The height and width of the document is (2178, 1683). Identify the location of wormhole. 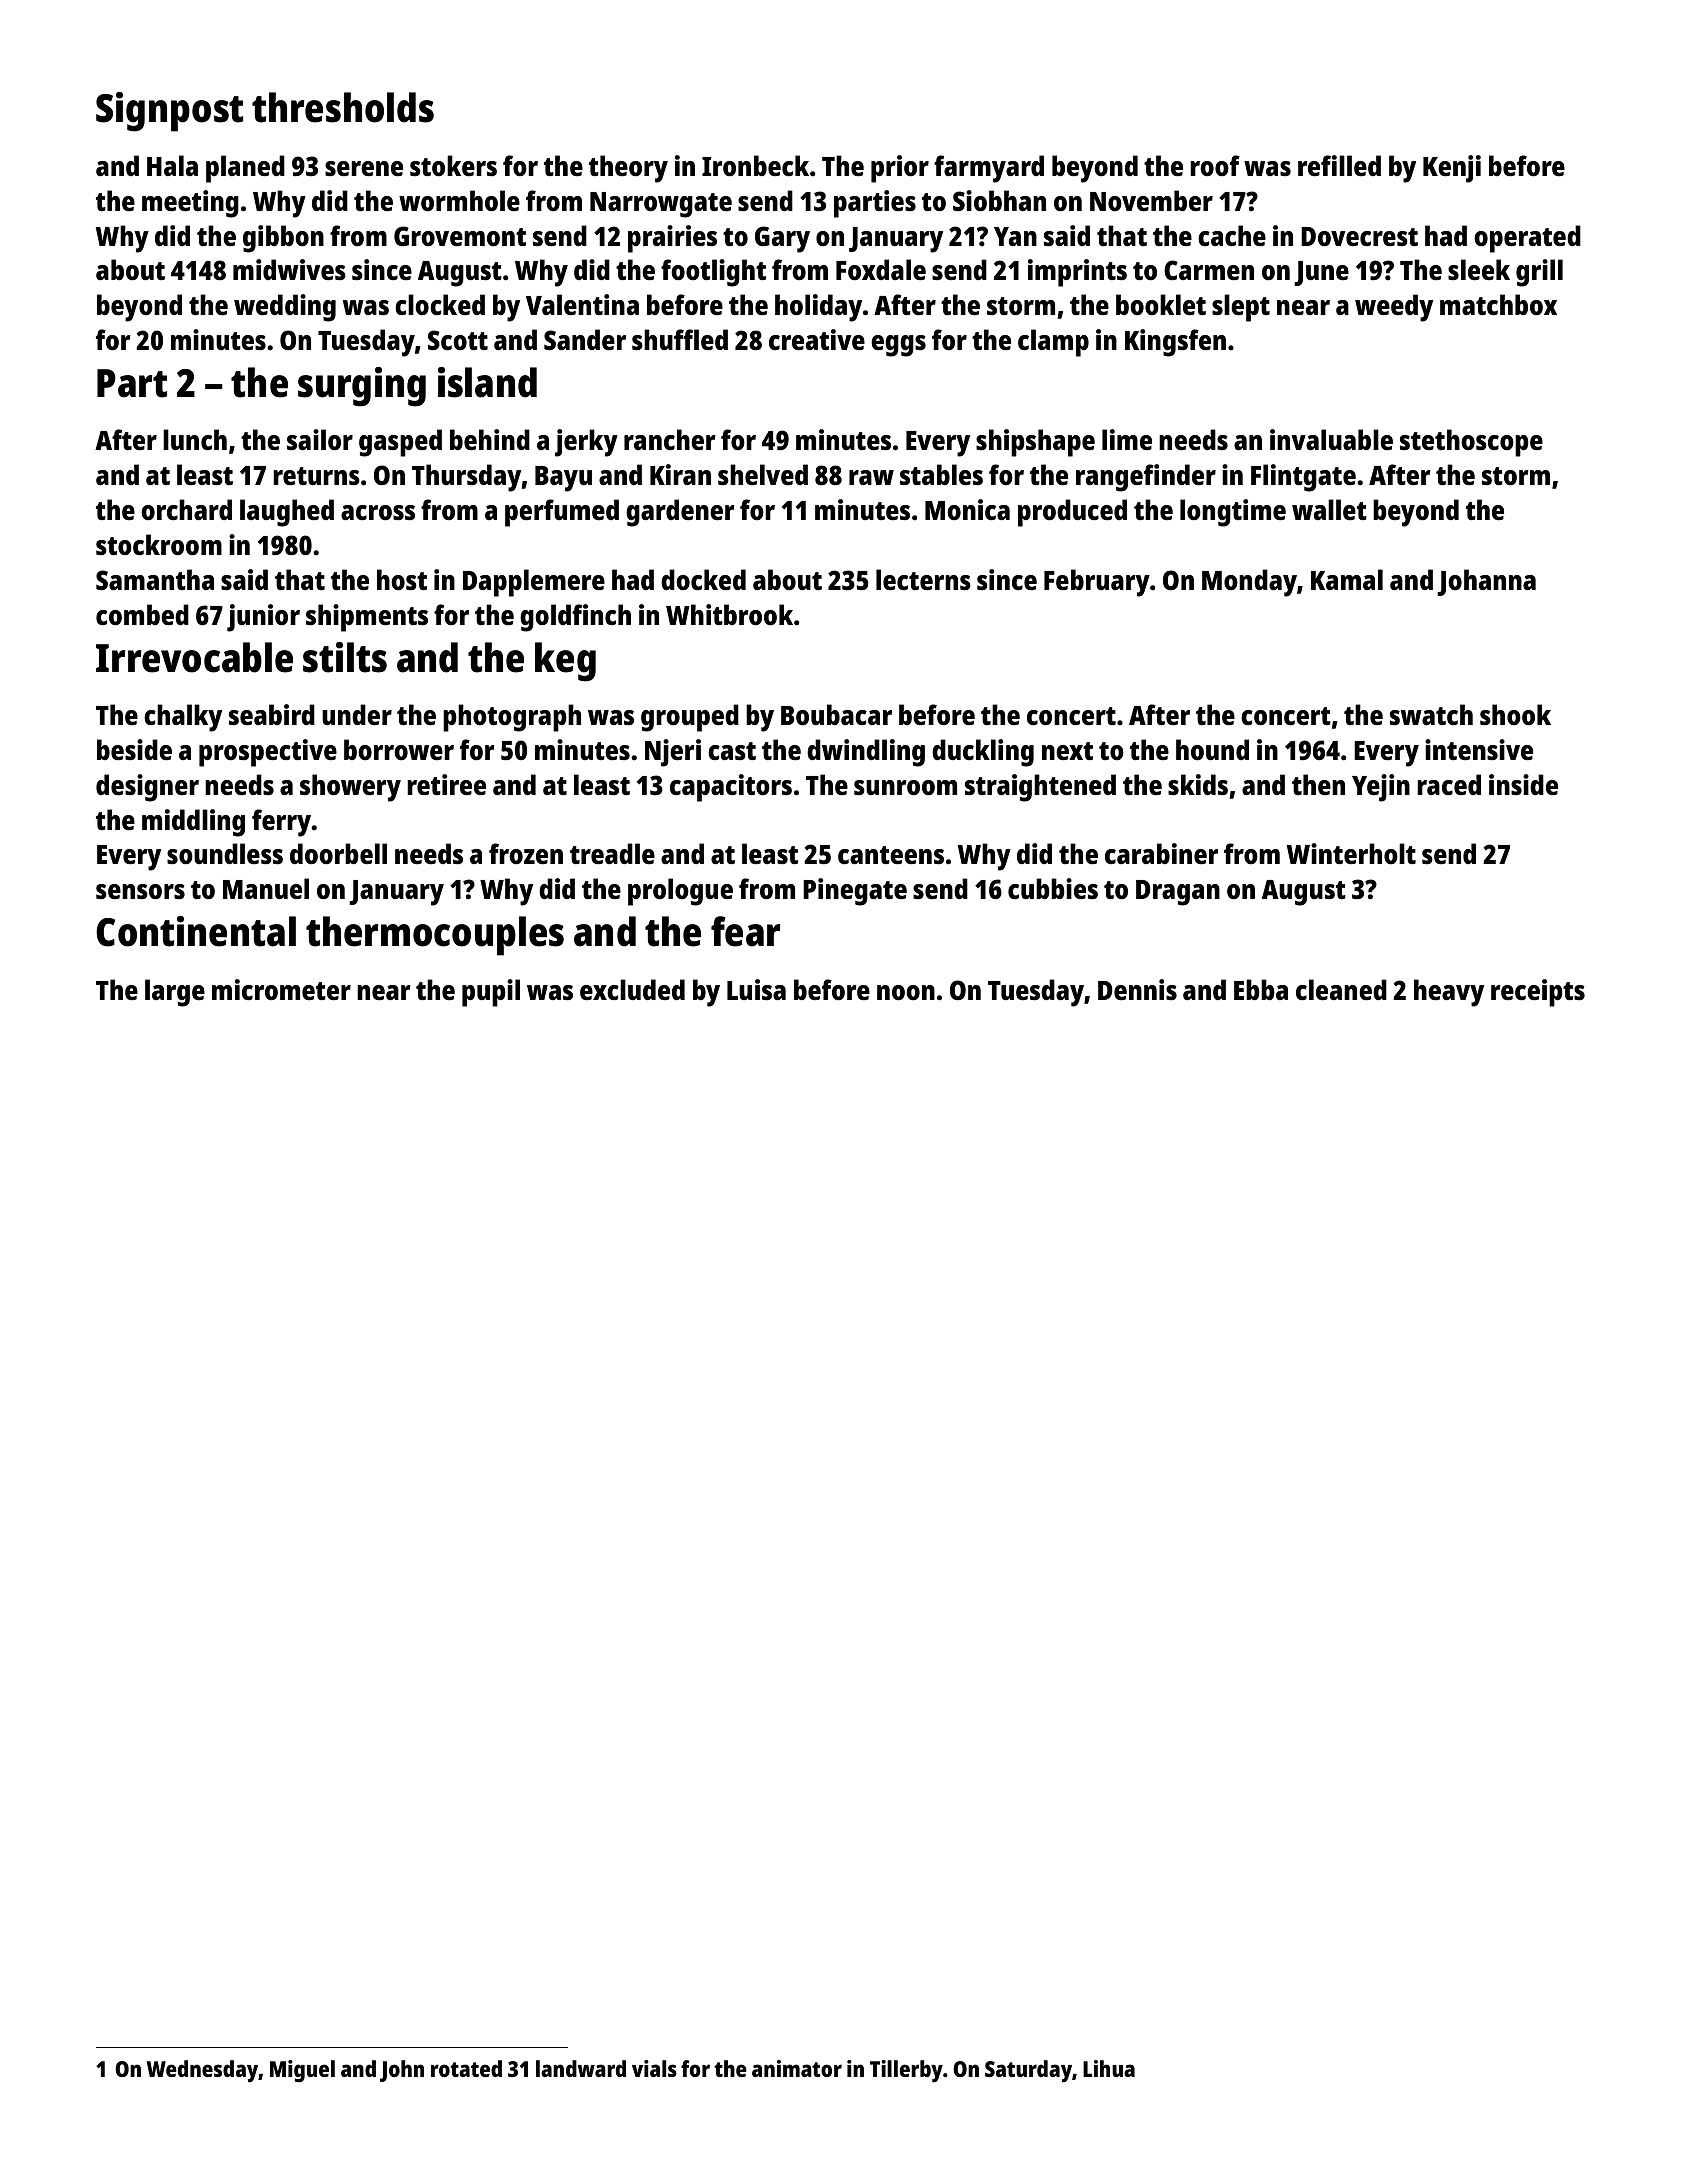
(459, 201).
